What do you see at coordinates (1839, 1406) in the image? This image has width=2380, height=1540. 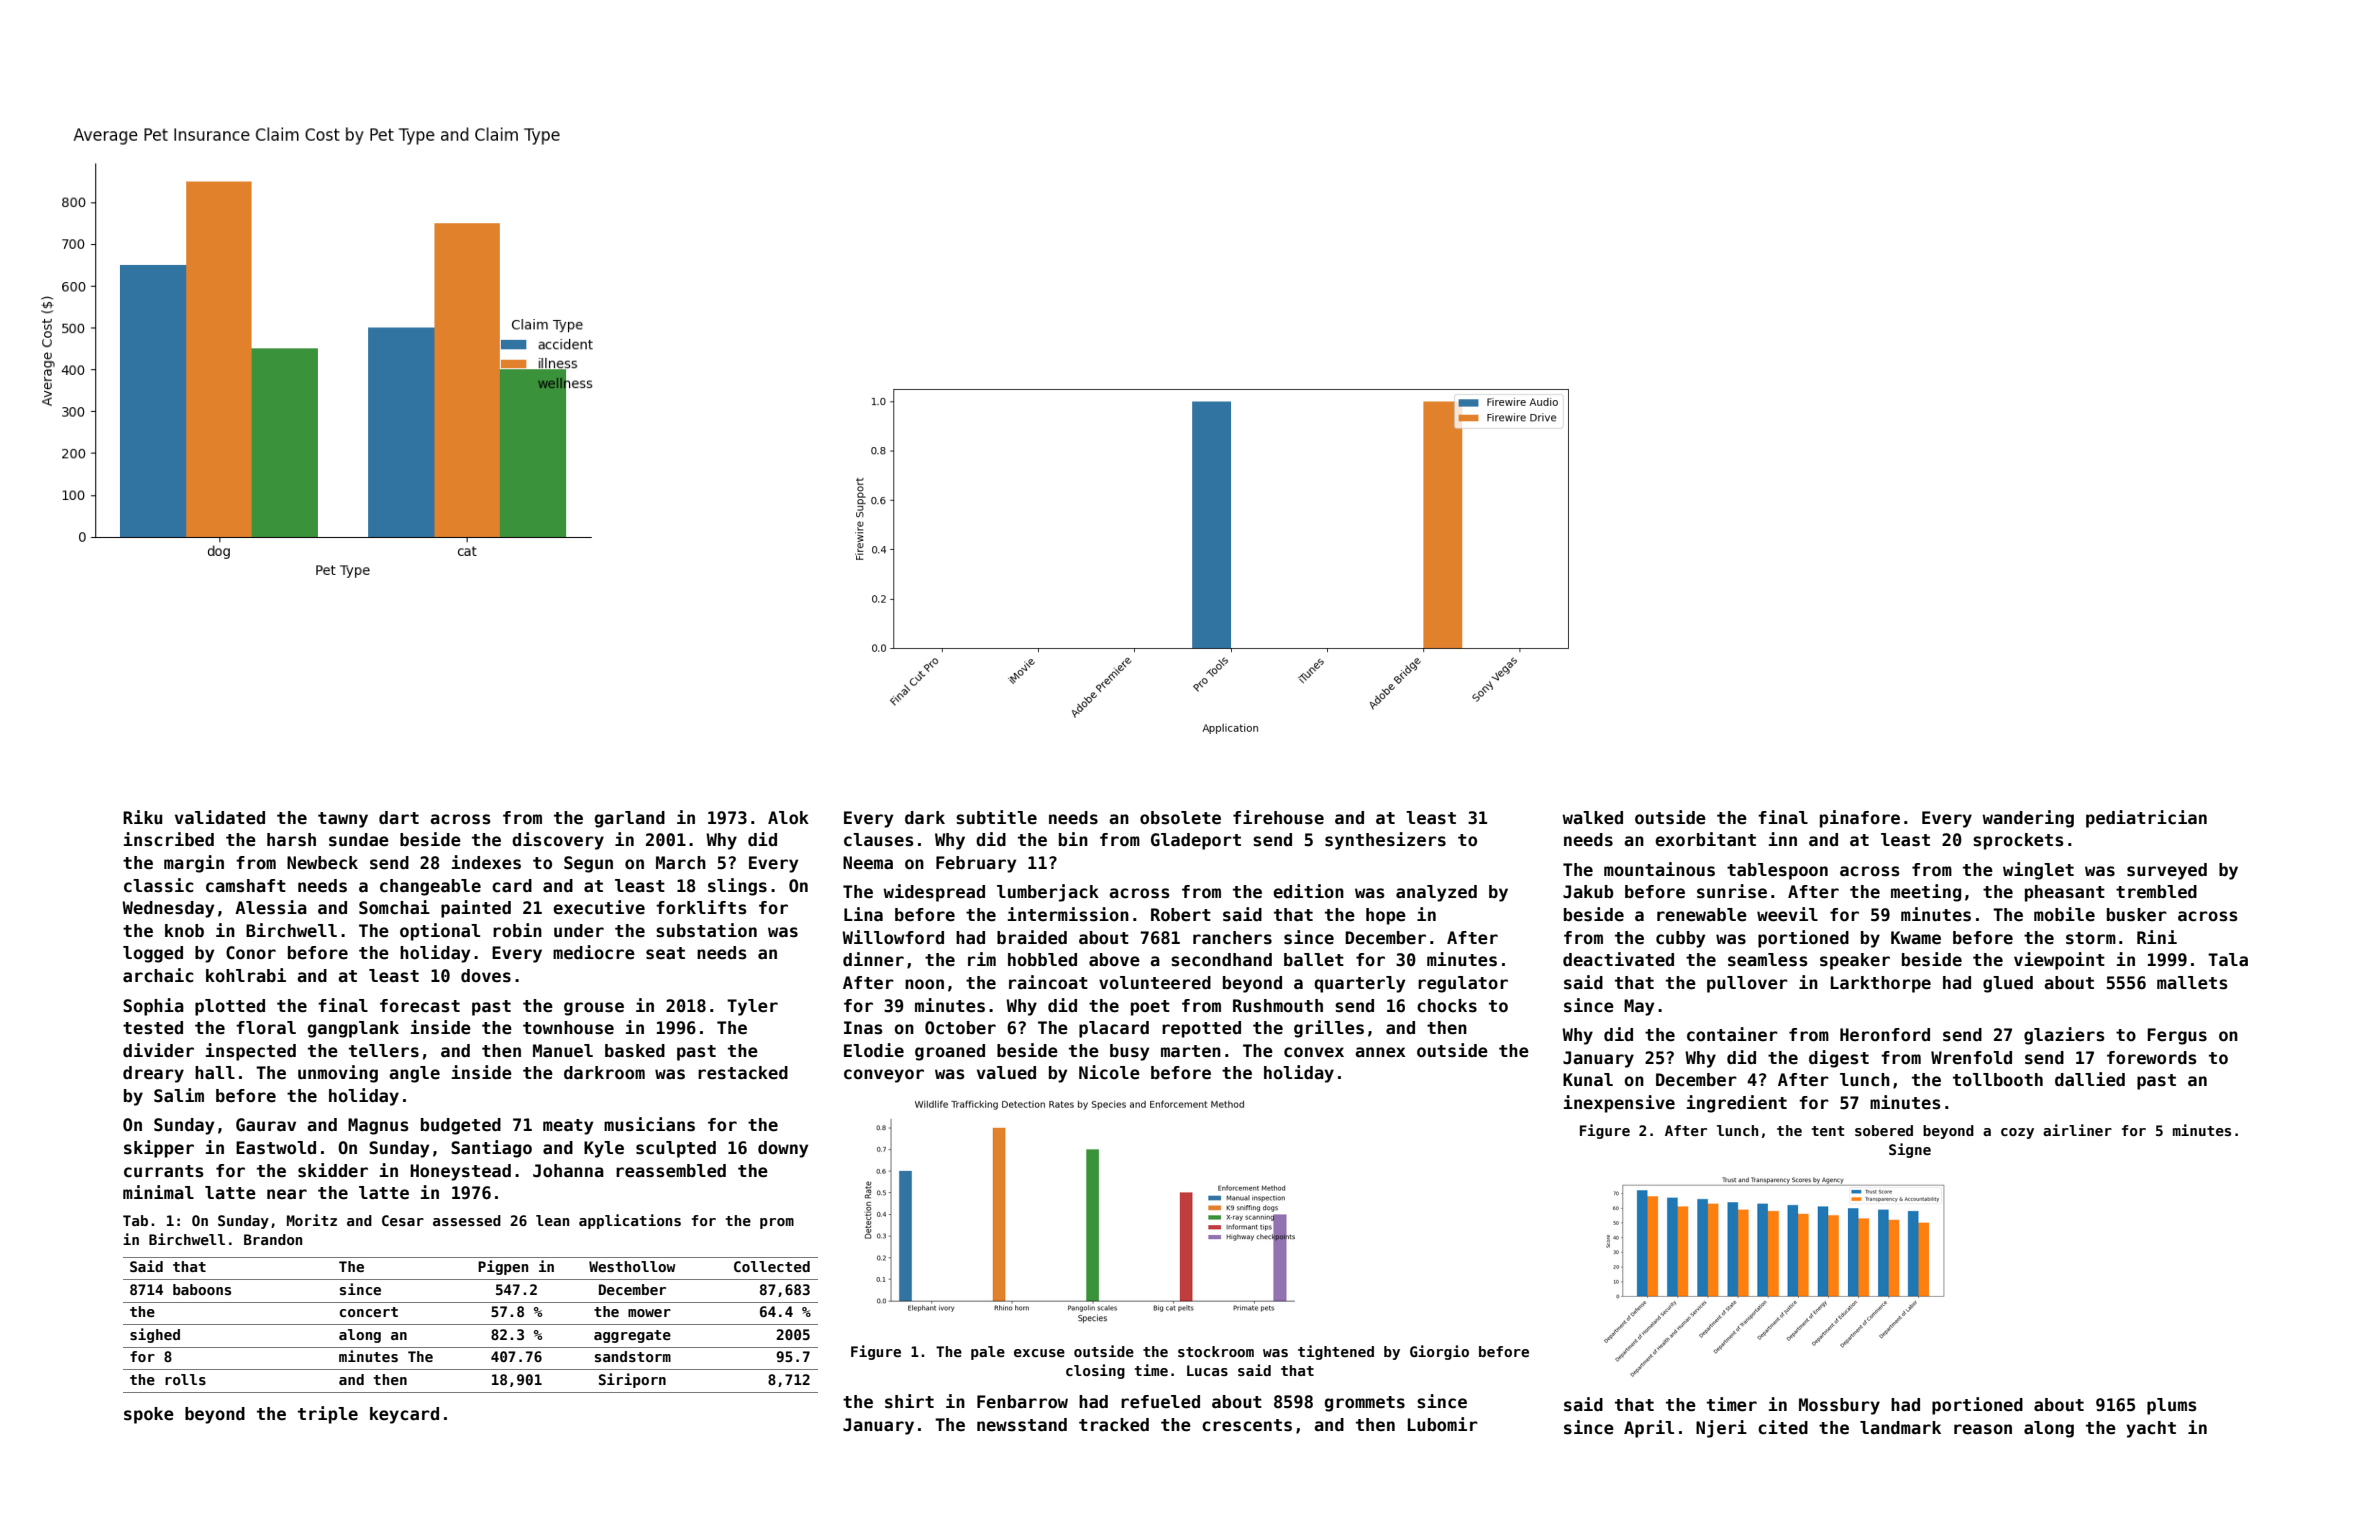 I see `Mossbury` at bounding box center [1839, 1406].
